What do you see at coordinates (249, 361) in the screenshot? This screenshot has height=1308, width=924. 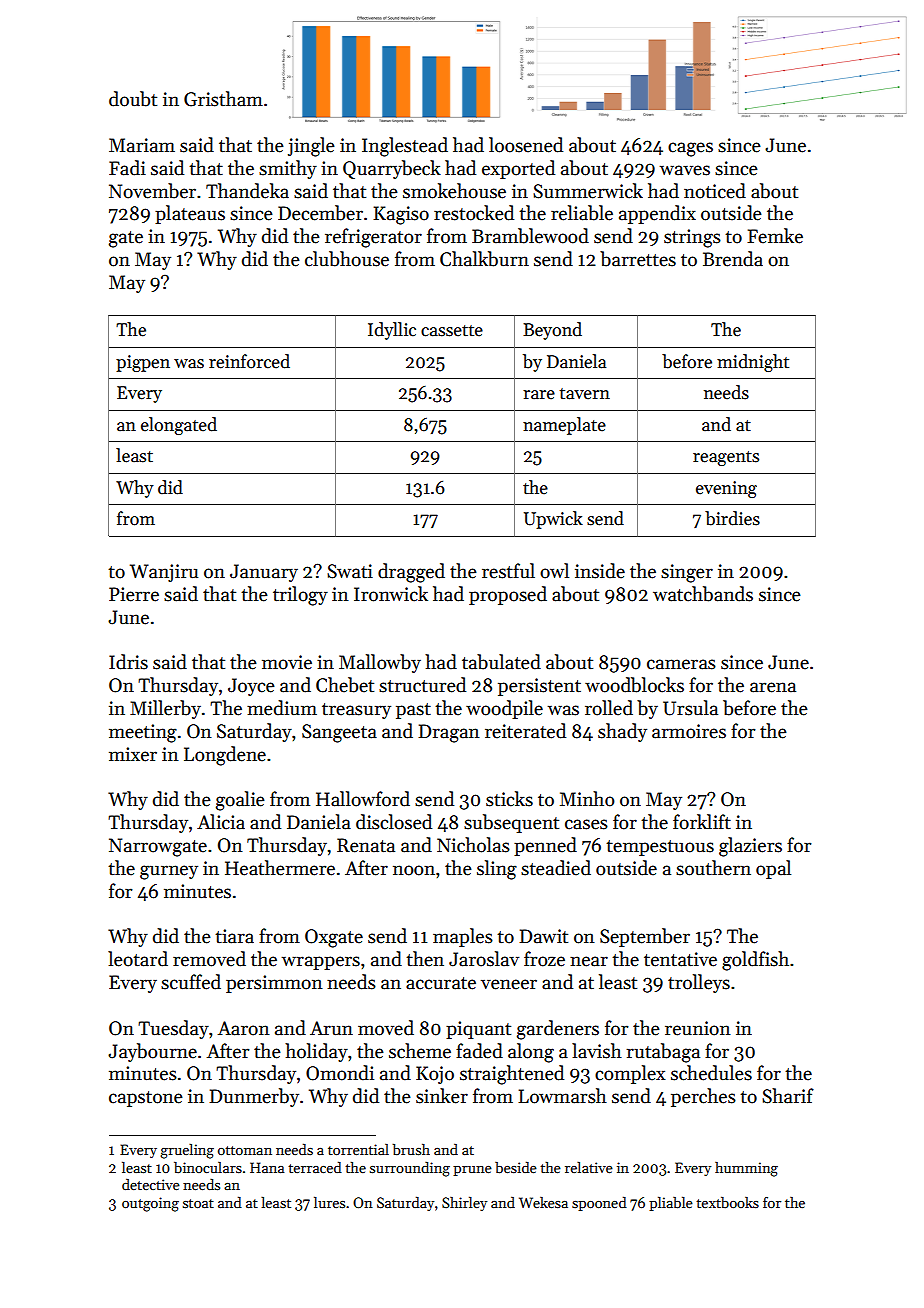 I see `reinforced` at bounding box center [249, 361].
